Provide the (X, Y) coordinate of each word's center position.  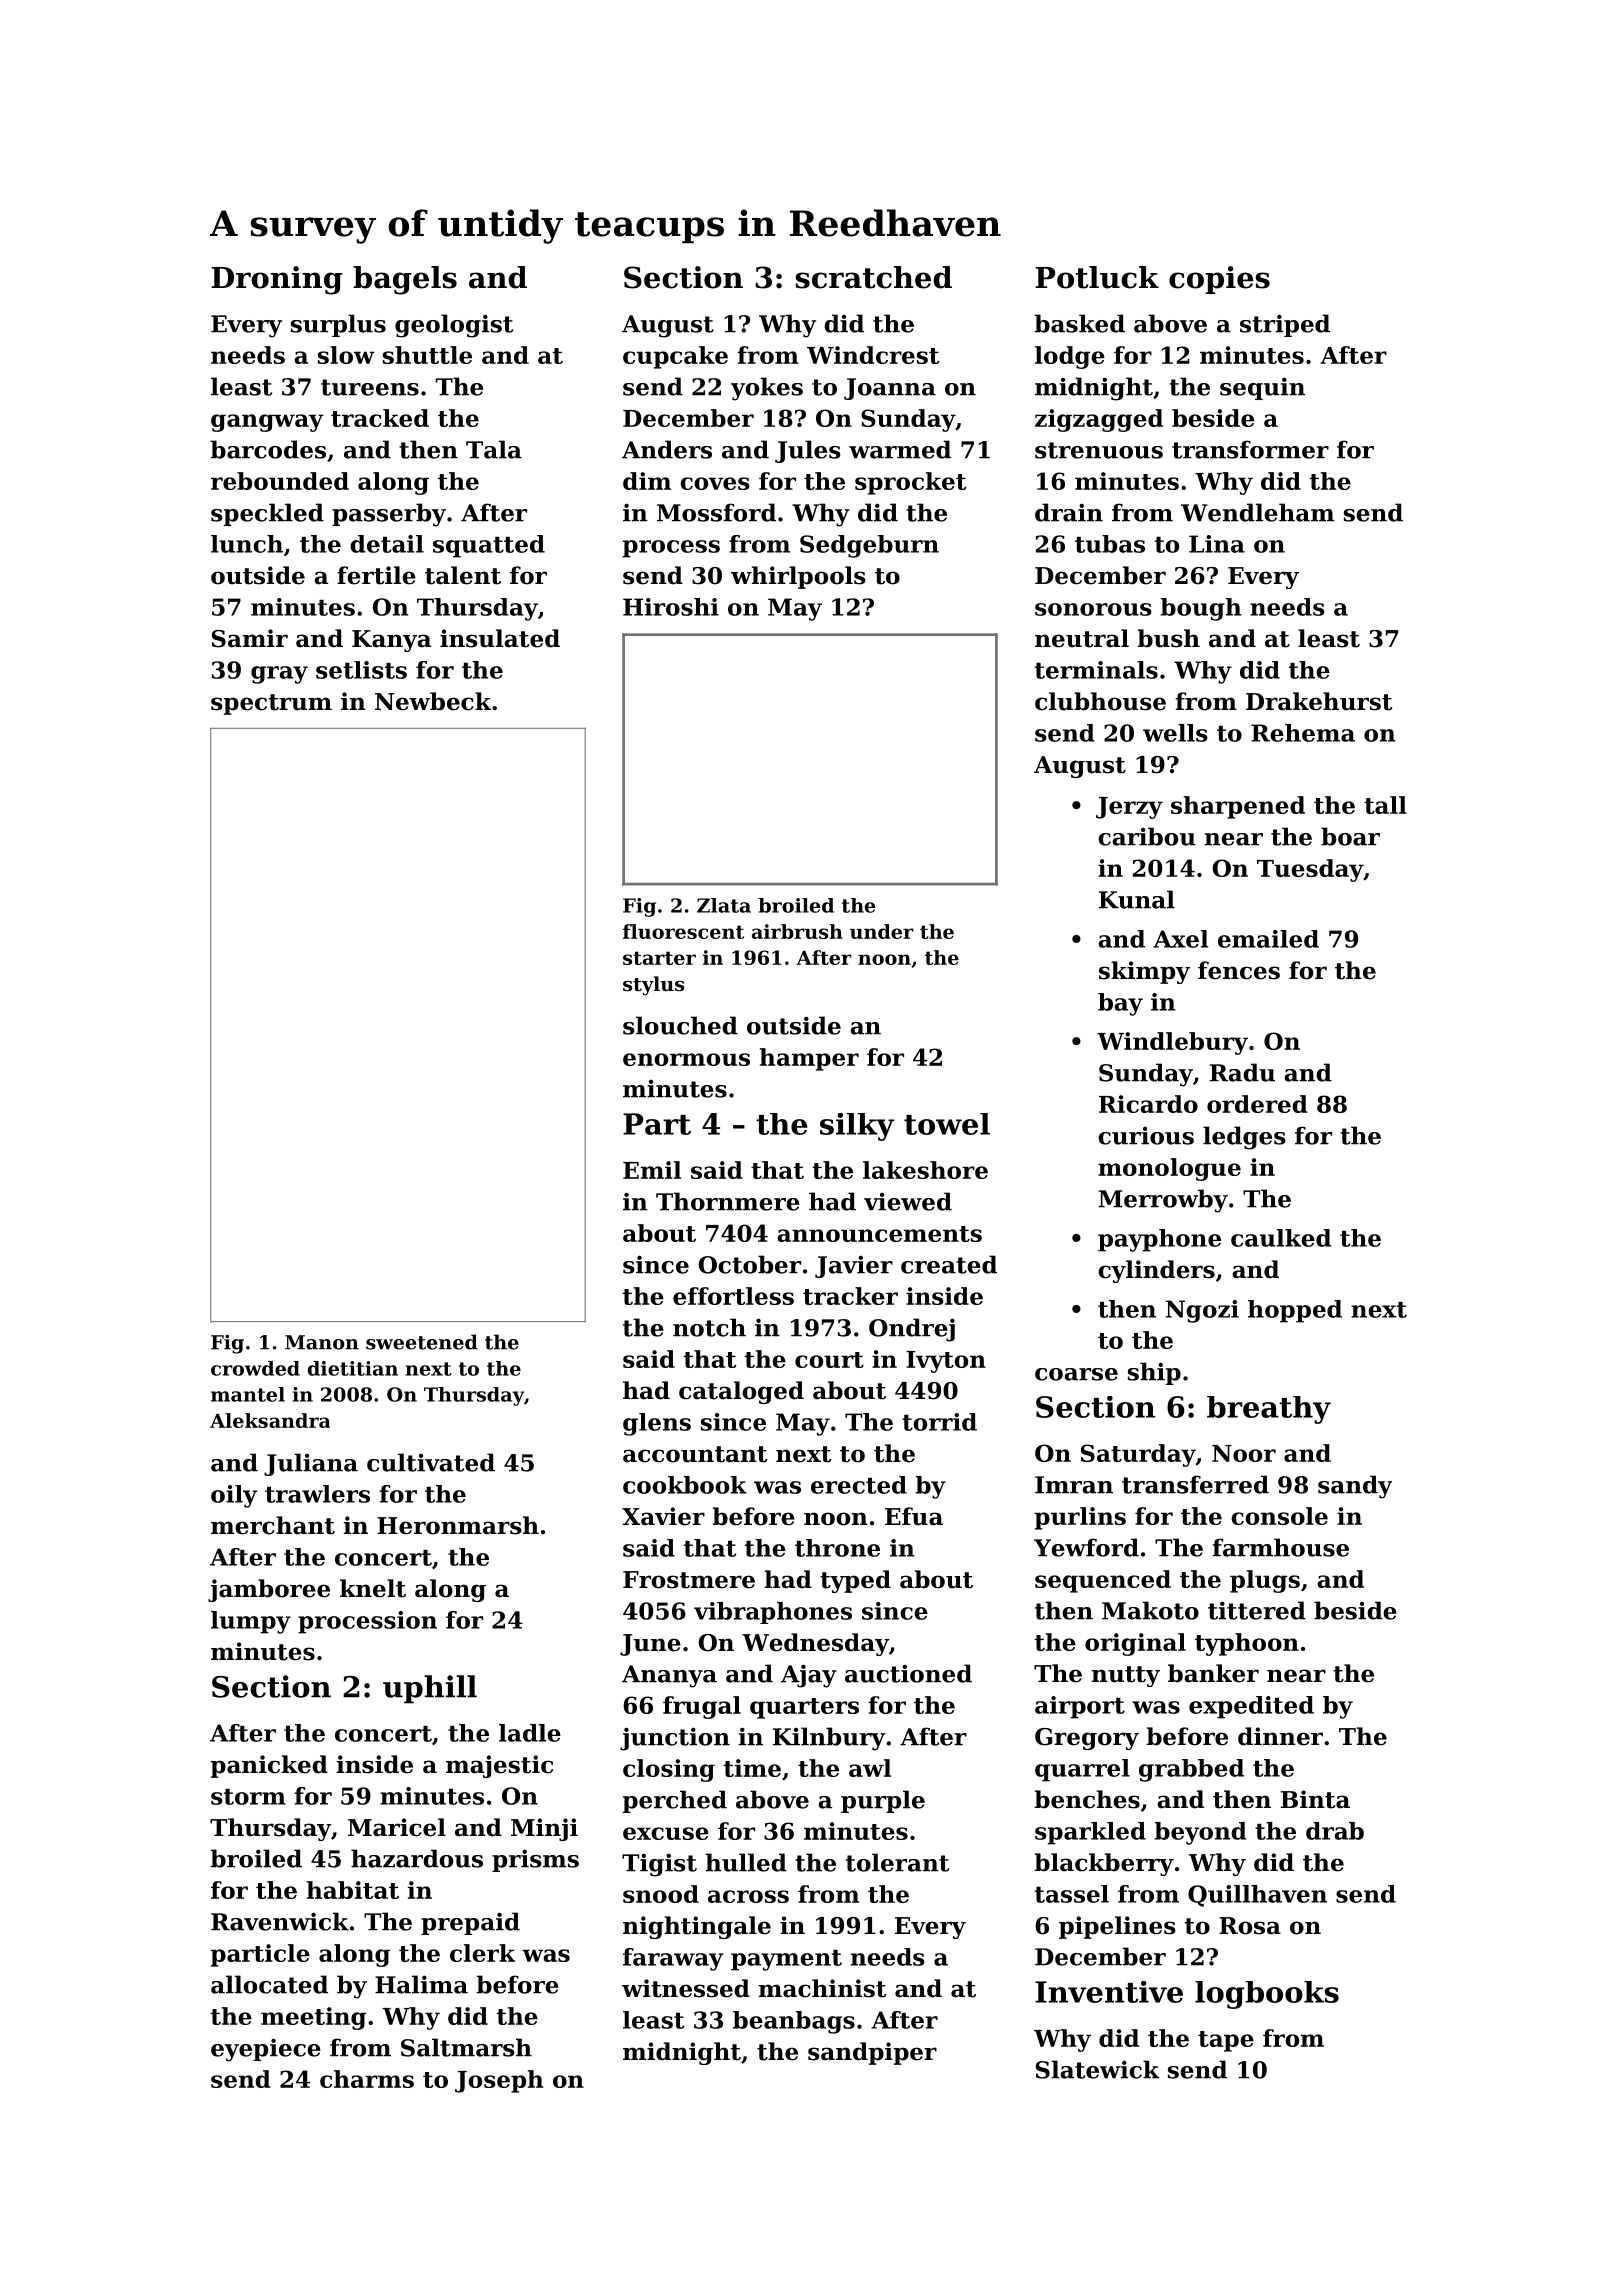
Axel (1180, 939)
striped (1285, 325)
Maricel (397, 1827)
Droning (277, 280)
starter (659, 958)
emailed (1268, 939)
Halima (421, 1984)
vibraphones (773, 1613)
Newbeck (433, 701)
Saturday (1138, 1455)
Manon (322, 1342)
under (882, 931)
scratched (874, 277)
